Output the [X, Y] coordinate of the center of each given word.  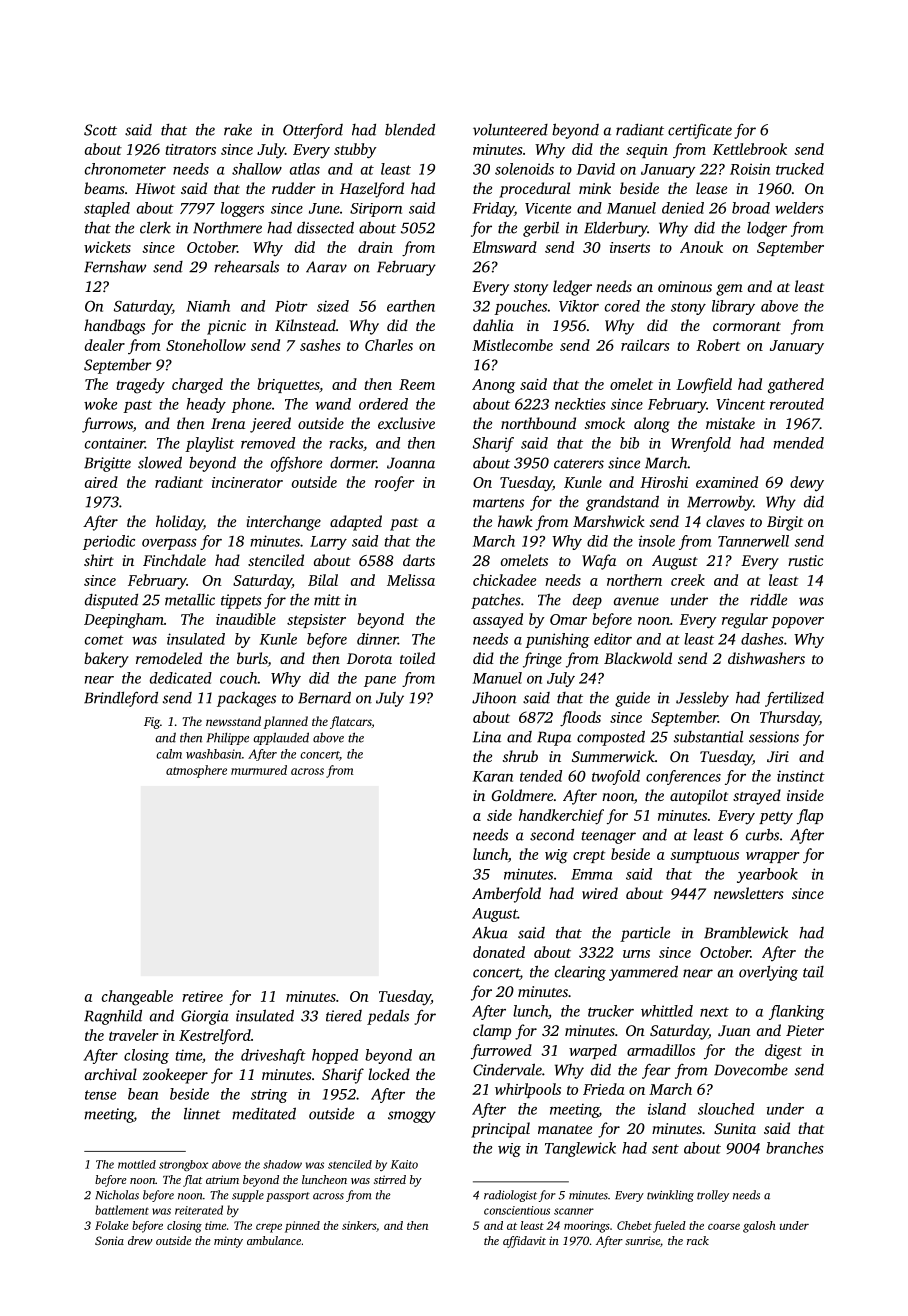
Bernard [324, 697]
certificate [700, 131]
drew [140, 1240]
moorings [587, 1227]
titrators [190, 149]
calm [169, 754]
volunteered [510, 130]
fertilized [794, 699]
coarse [724, 1227]
